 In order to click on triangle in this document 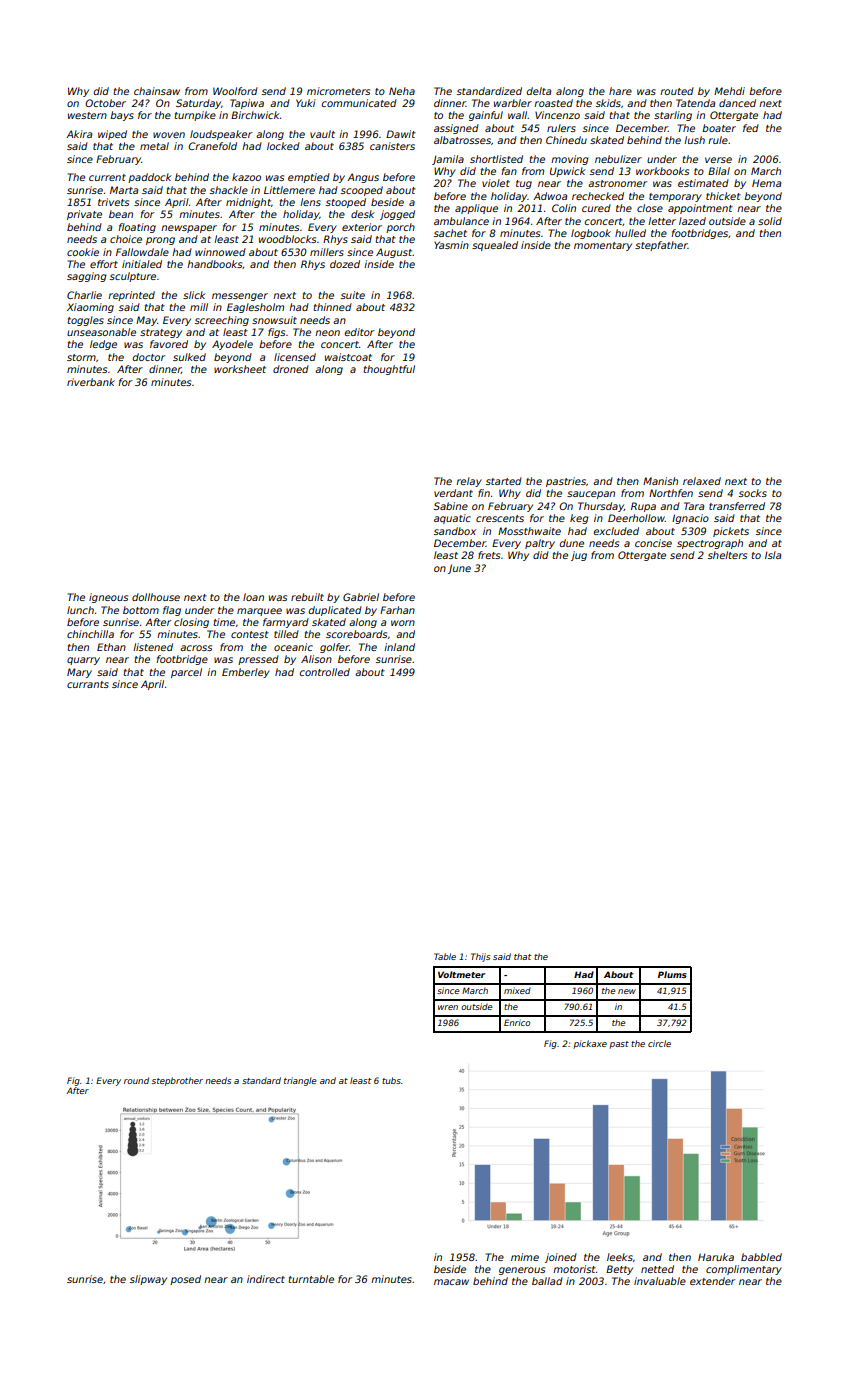, I will do `click(300, 1081)`.
